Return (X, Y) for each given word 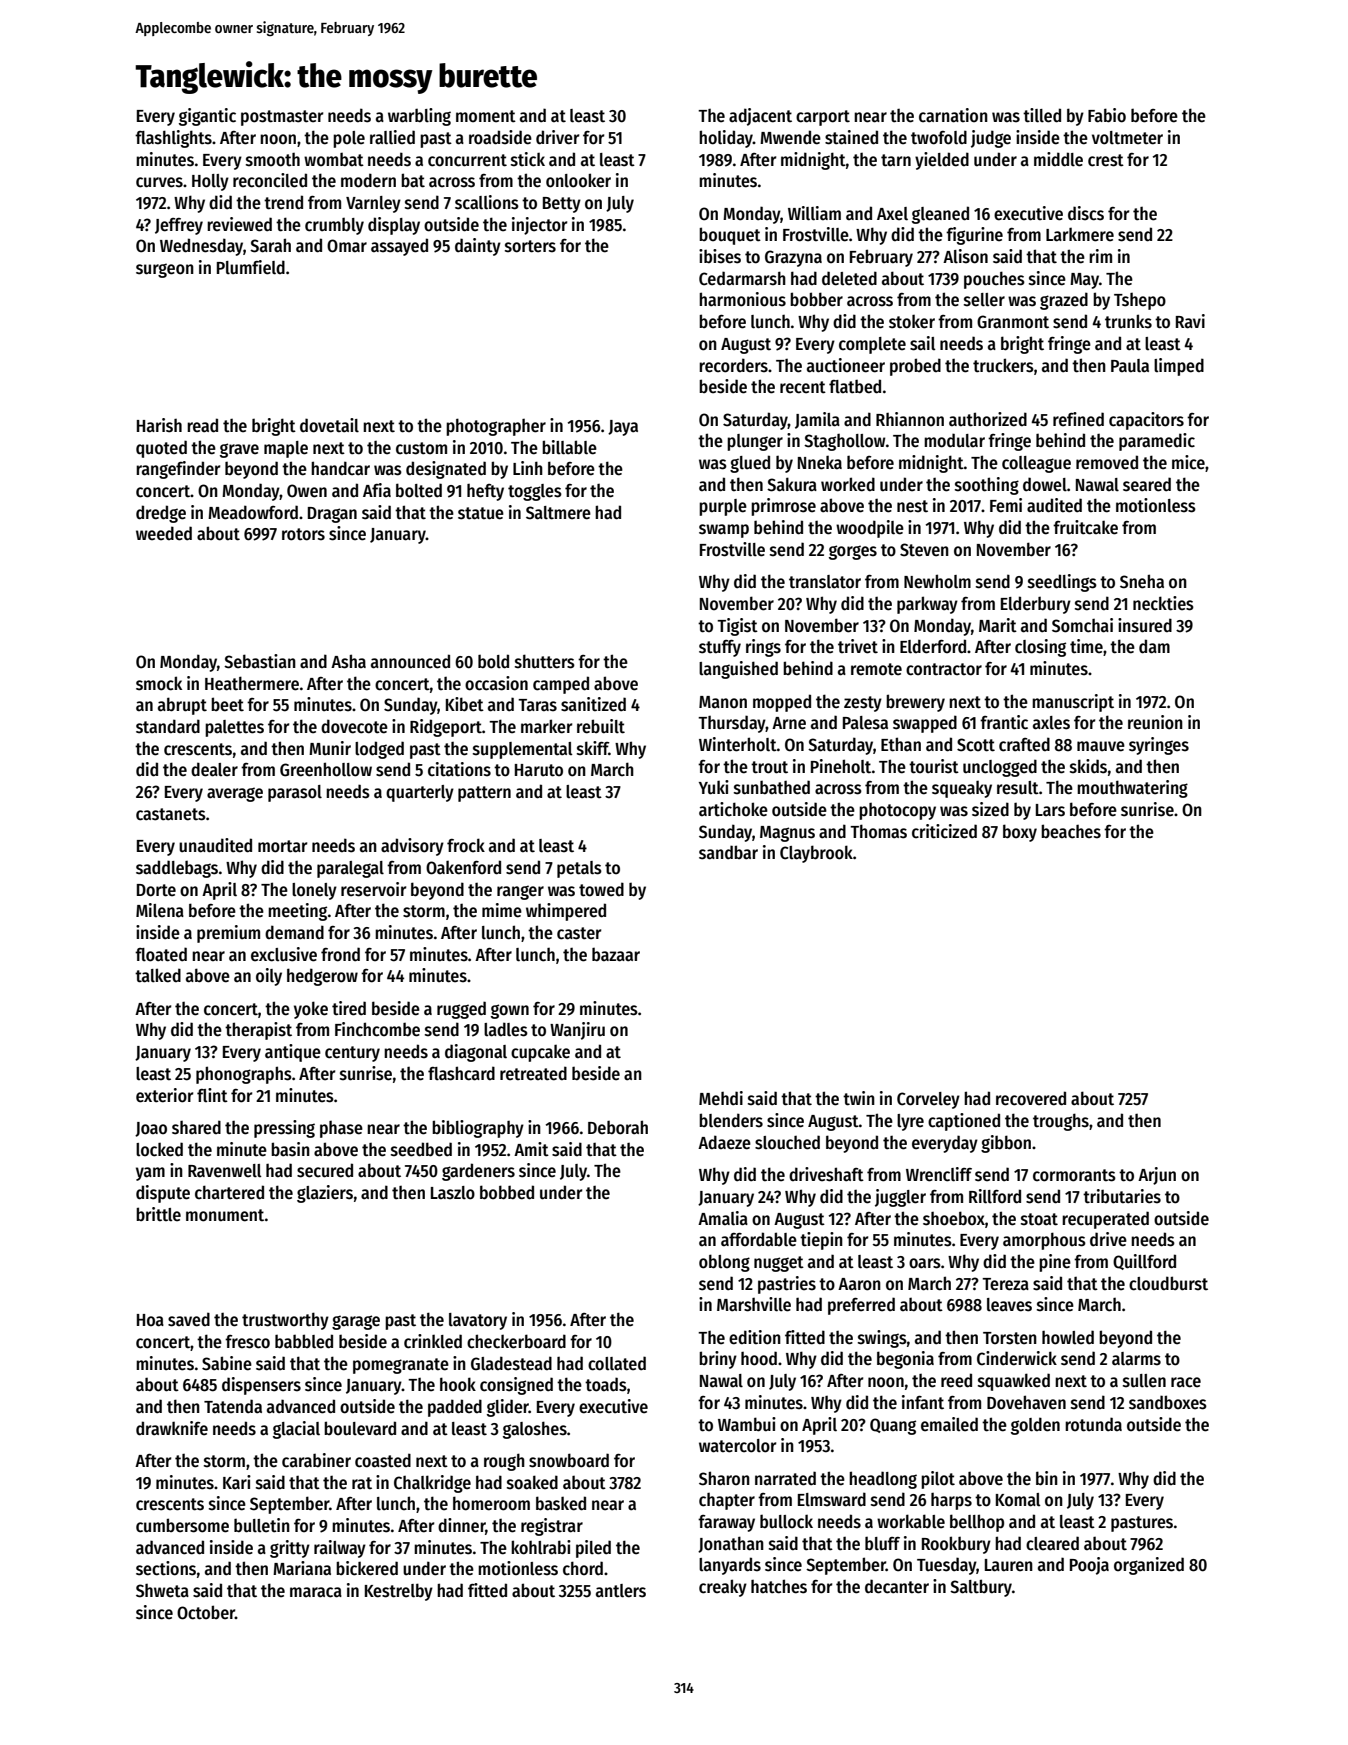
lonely (314, 891)
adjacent (760, 117)
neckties (1163, 603)
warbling (419, 117)
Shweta (162, 1591)
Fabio (1107, 115)
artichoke (733, 809)
